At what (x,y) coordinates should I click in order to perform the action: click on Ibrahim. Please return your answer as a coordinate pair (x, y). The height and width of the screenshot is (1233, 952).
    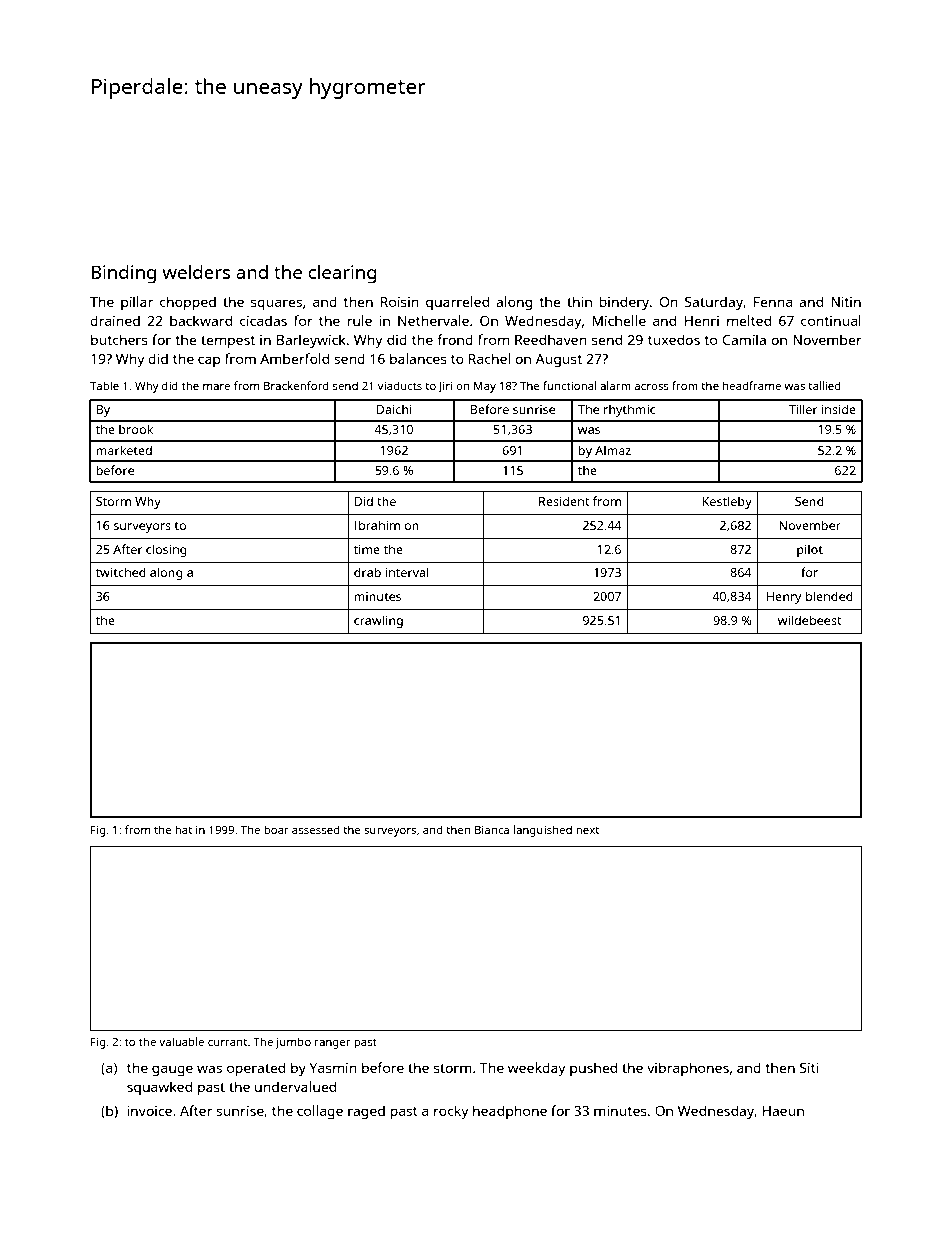
    Looking at the image, I should click on (377, 525).
